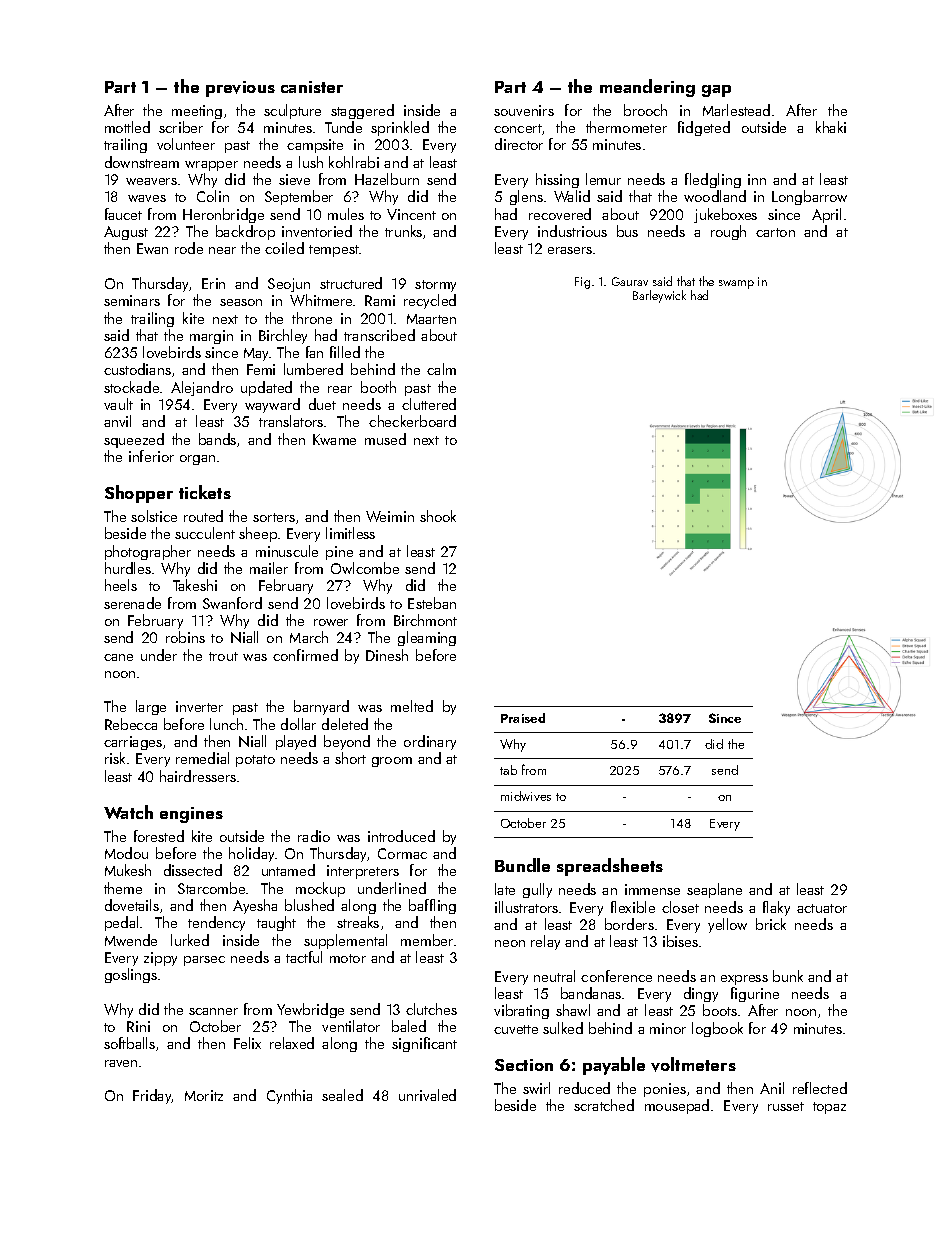  I want to click on trunks, so click(403, 231).
